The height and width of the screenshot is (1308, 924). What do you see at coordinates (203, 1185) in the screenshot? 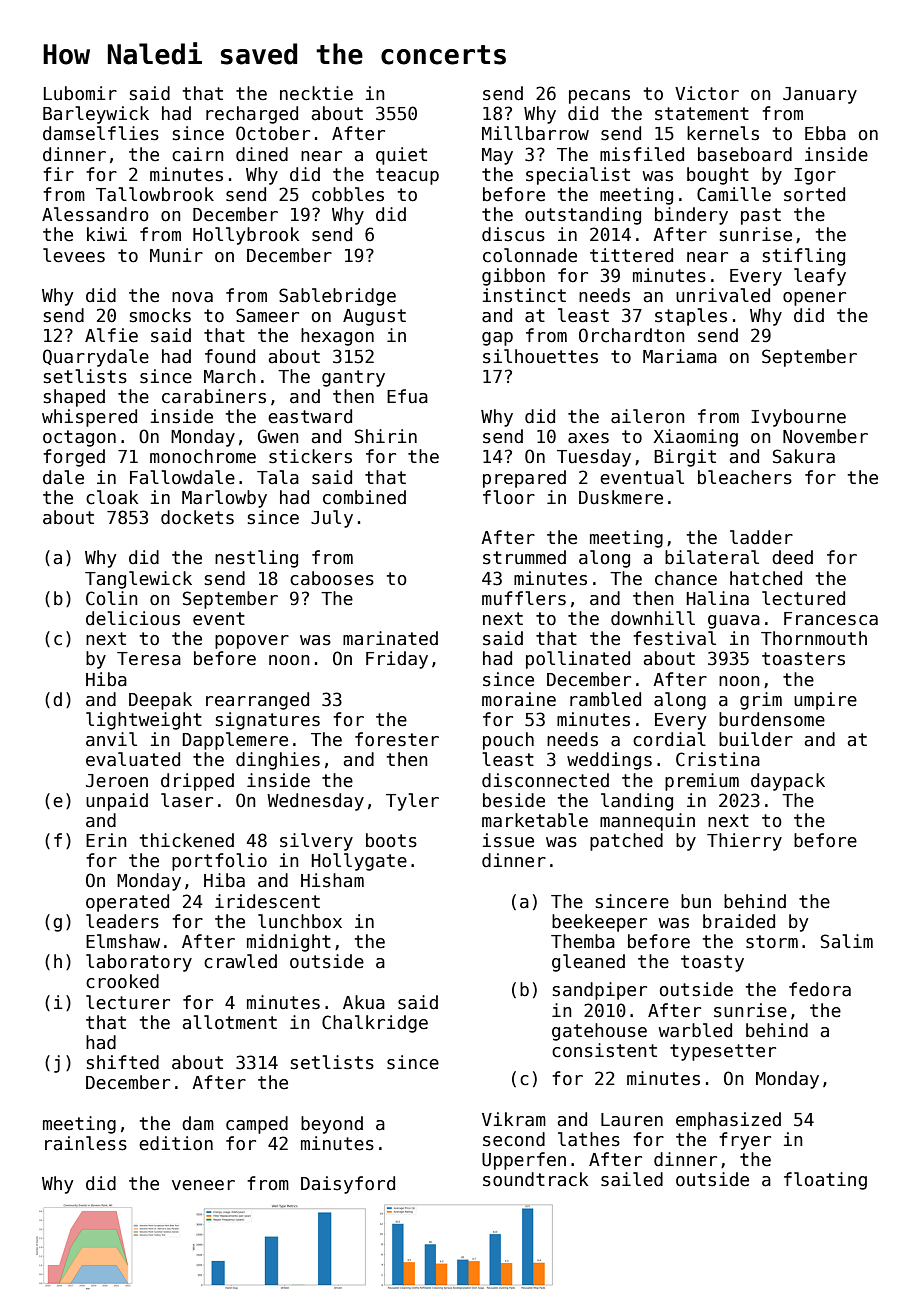
I see `veneer` at bounding box center [203, 1185].
